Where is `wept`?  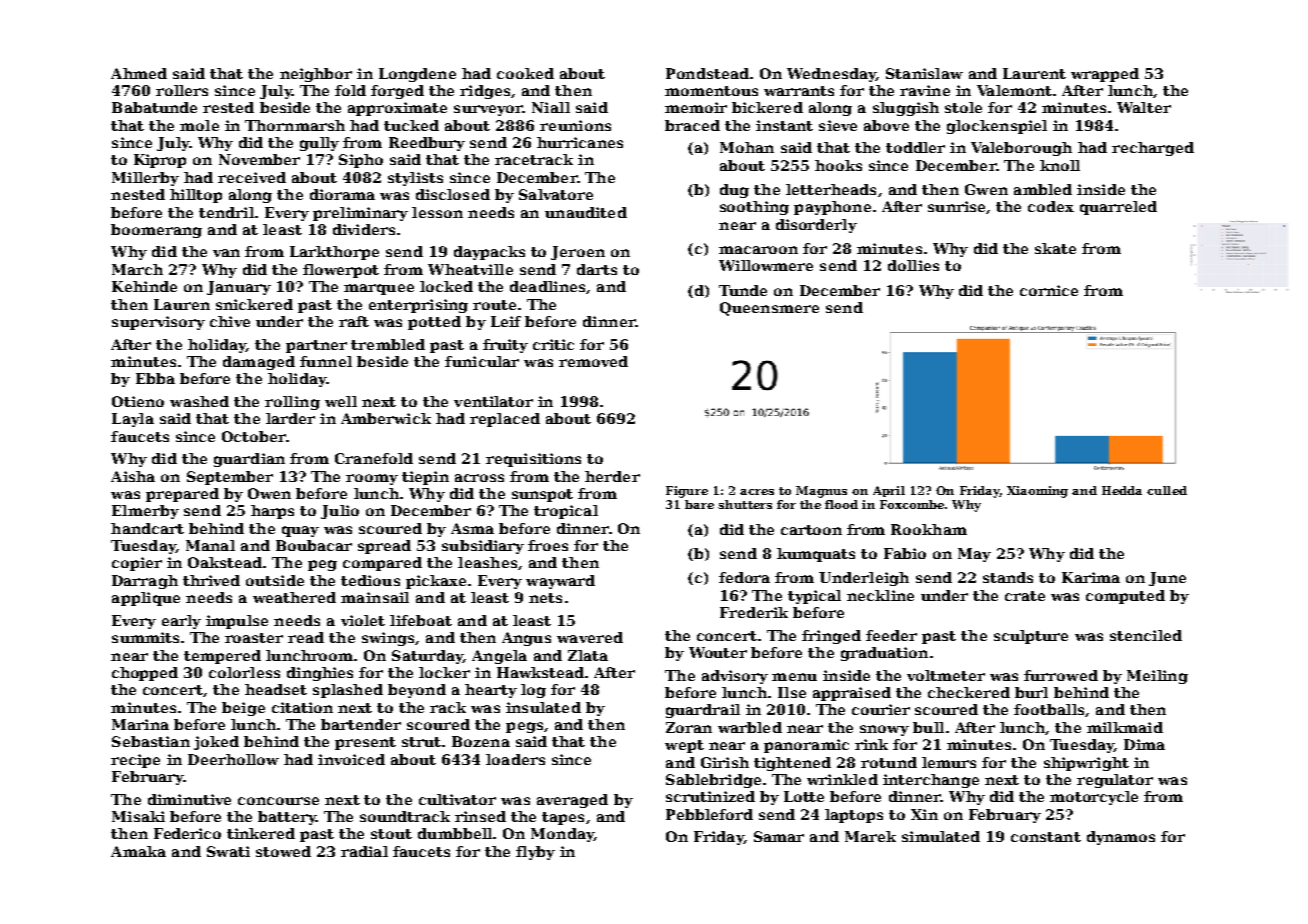 wept is located at coordinates (684, 746).
